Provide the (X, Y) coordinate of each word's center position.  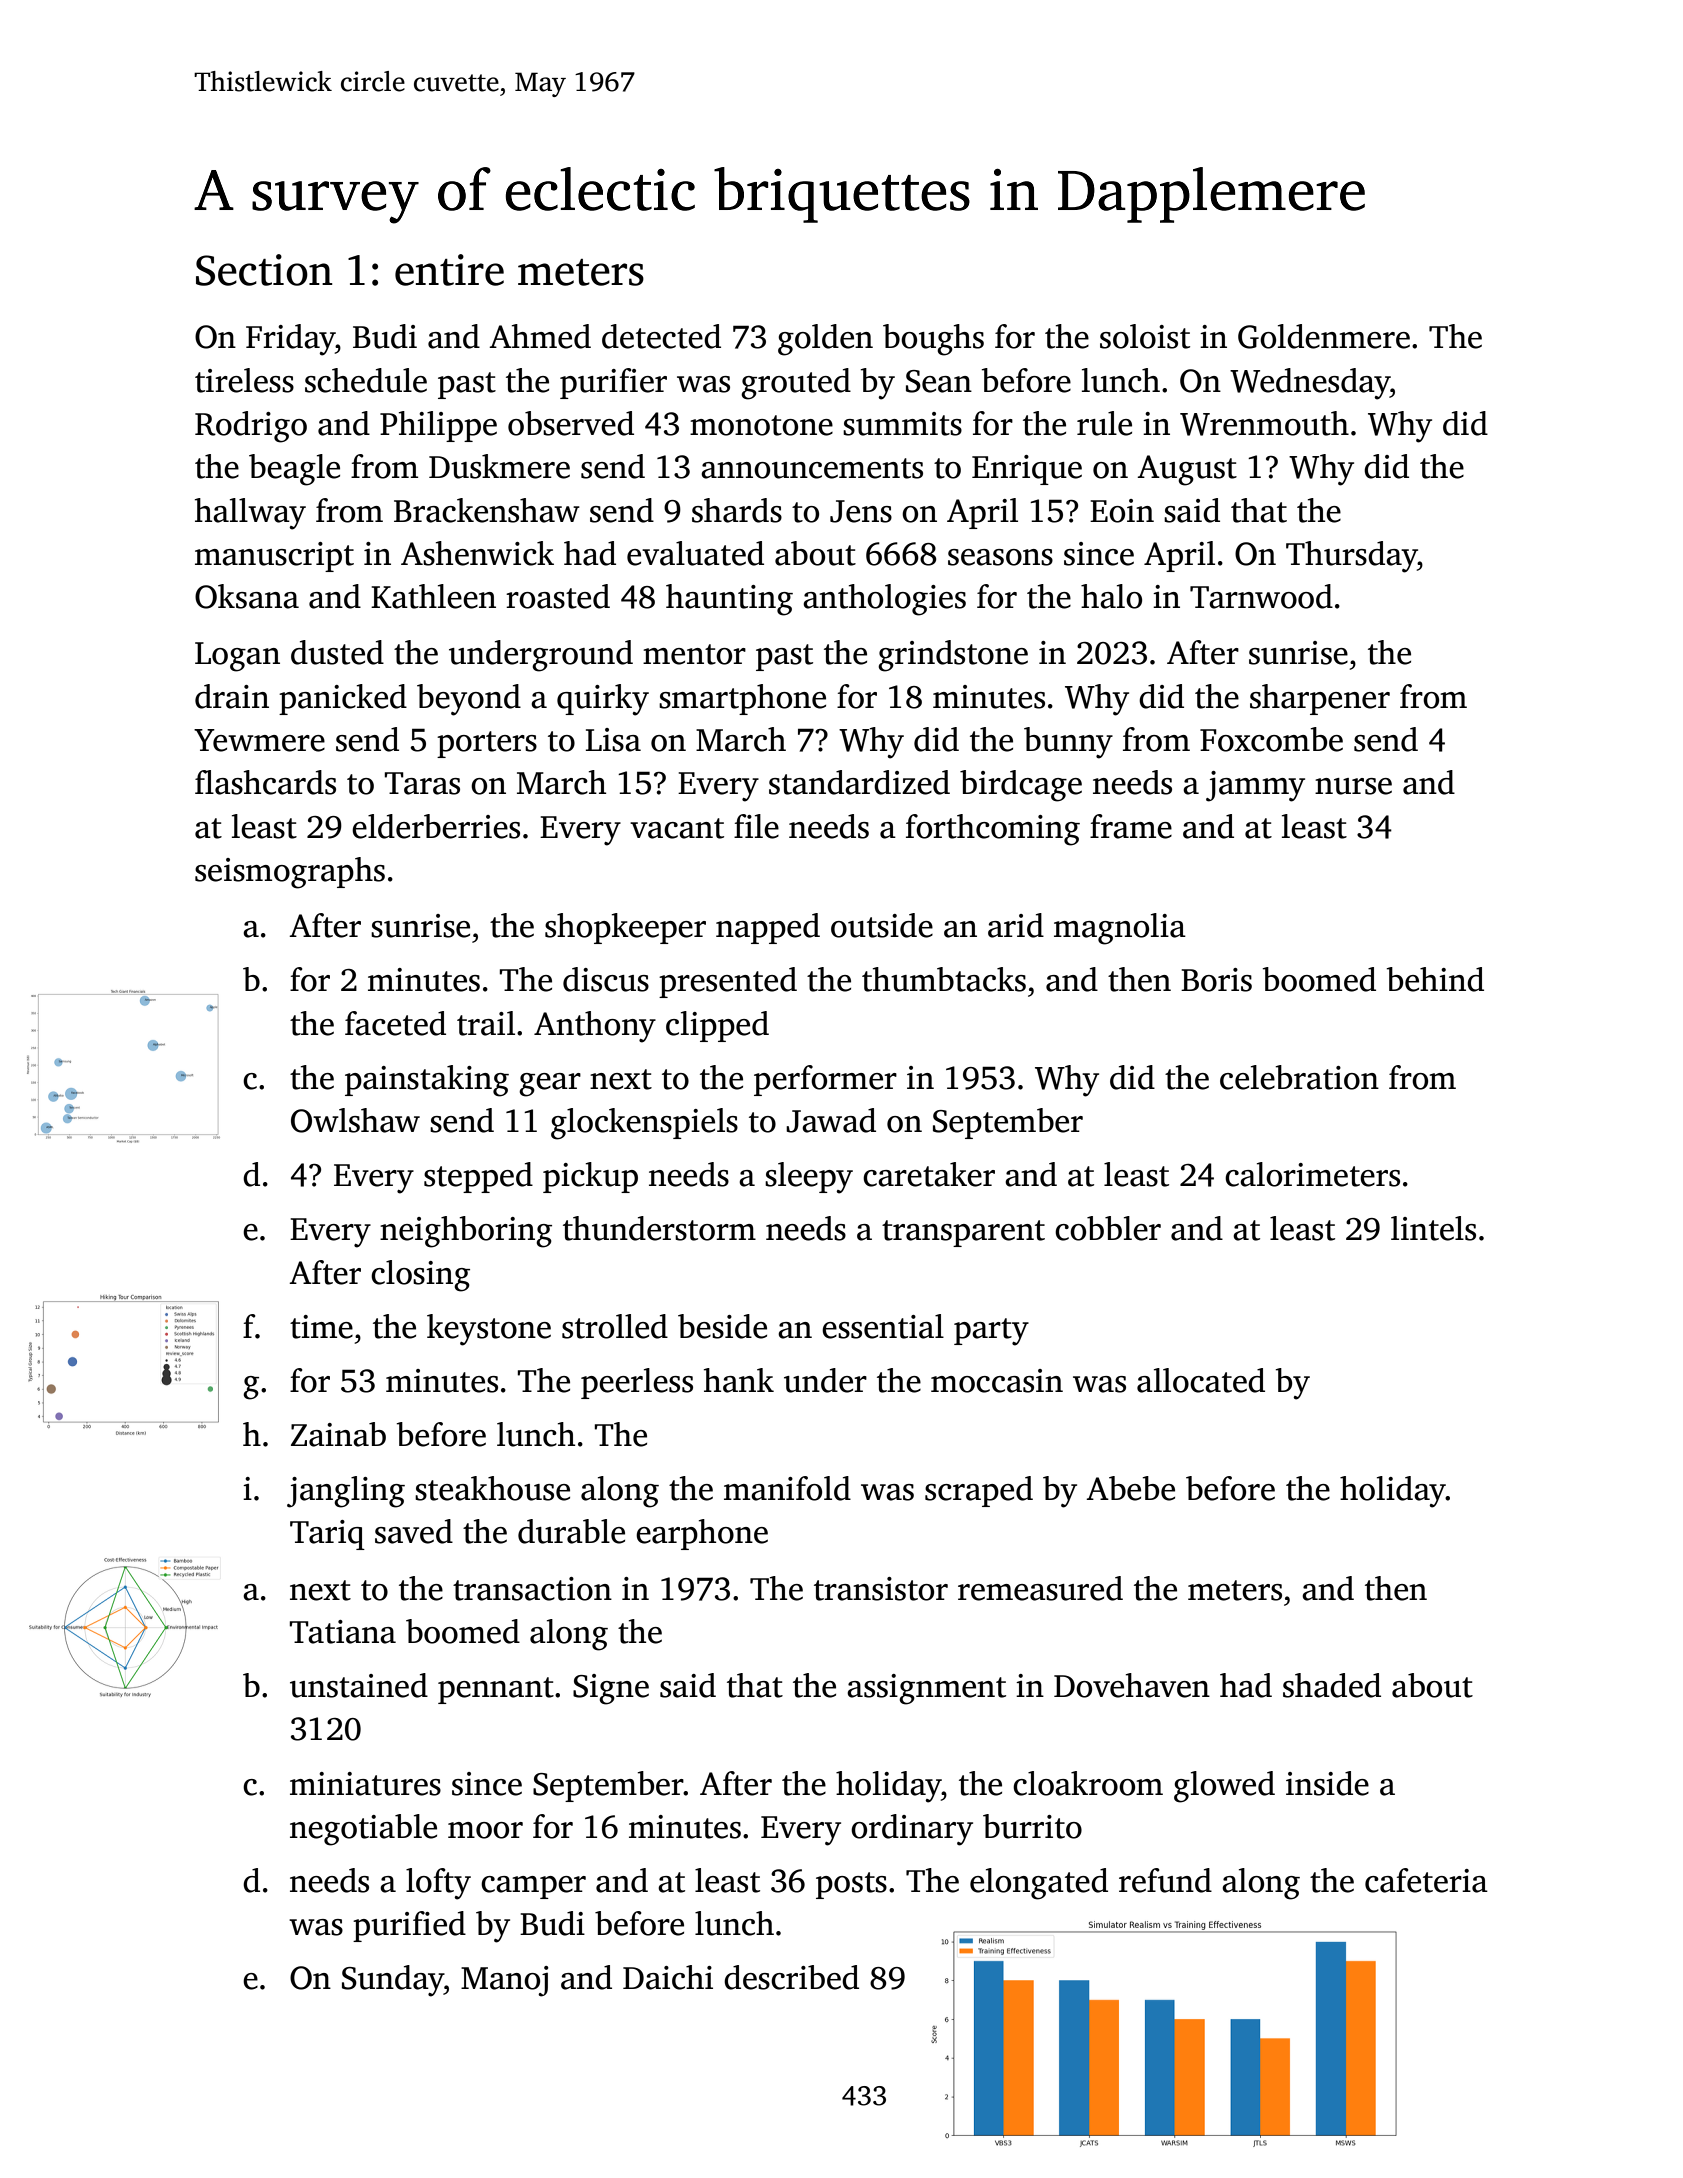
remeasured (1040, 1588)
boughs (933, 340)
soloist (1145, 336)
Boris (1216, 980)
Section (264, 270)
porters (487, 744)
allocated (1201, 1380)
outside (882, 925)
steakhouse (492, 1488)
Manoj (505, 1981)
